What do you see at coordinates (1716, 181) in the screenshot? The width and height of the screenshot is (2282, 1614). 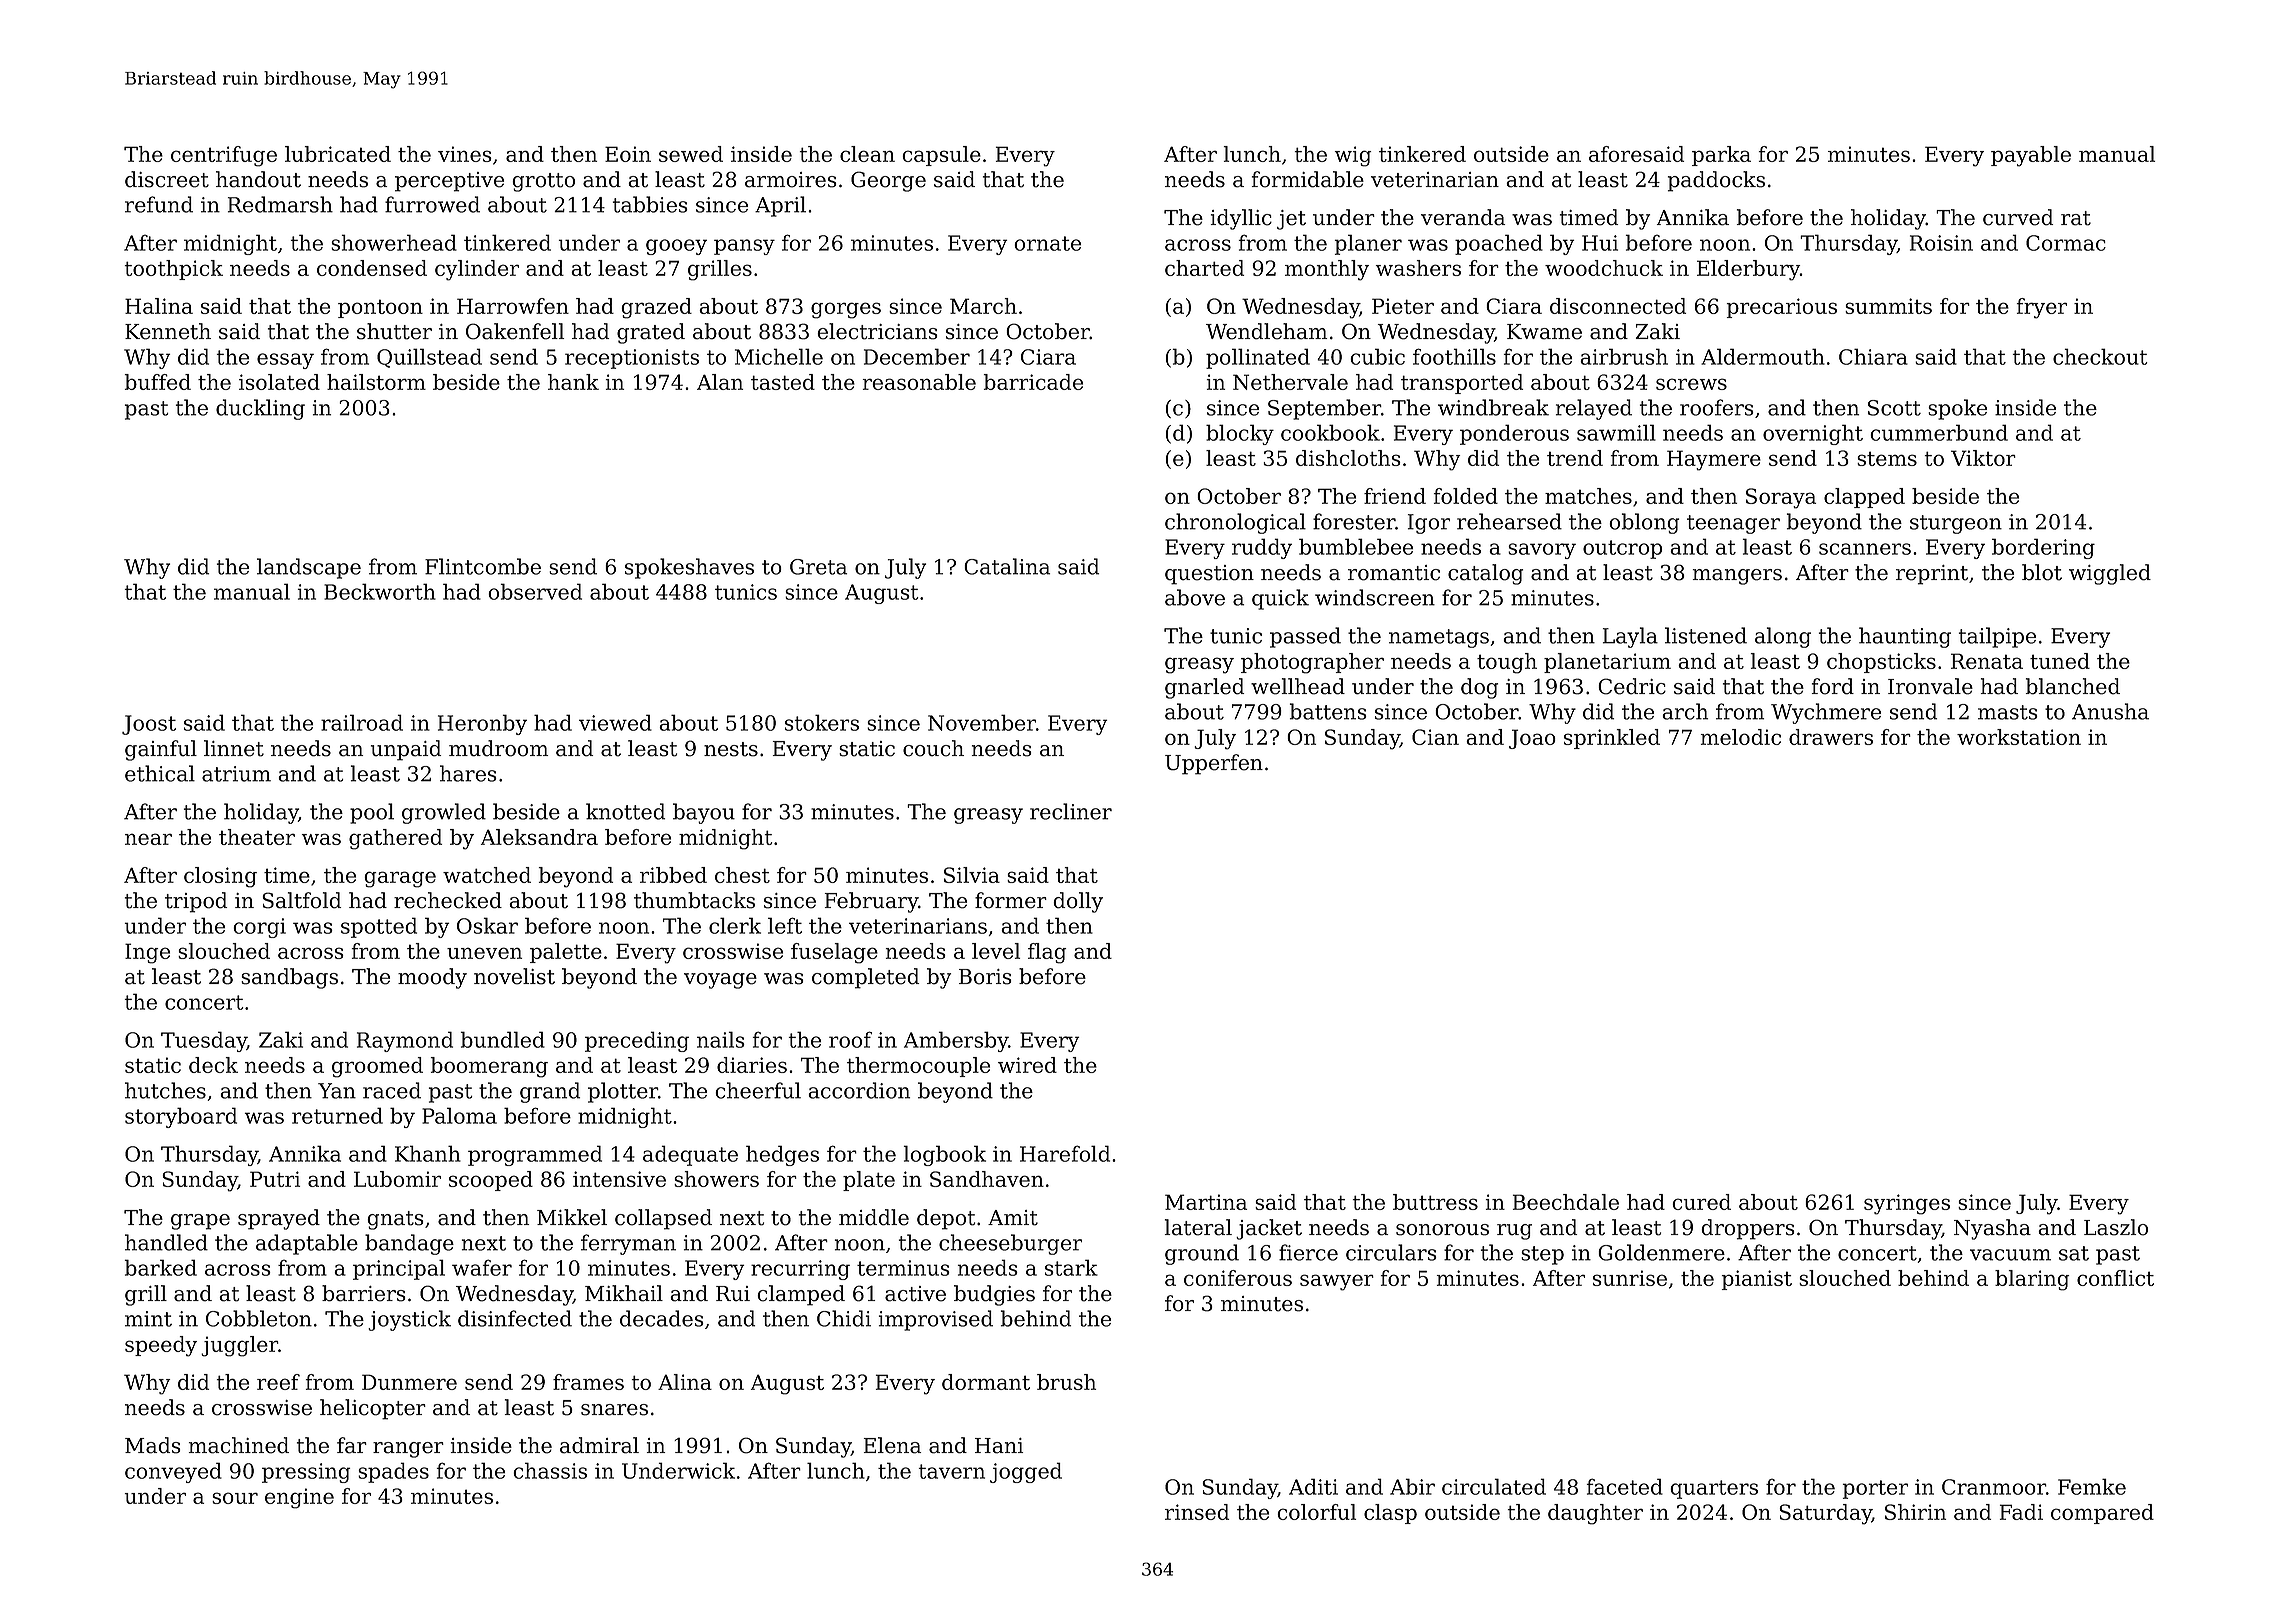 I see `paddocks` at bounding box center [1716, 181].
